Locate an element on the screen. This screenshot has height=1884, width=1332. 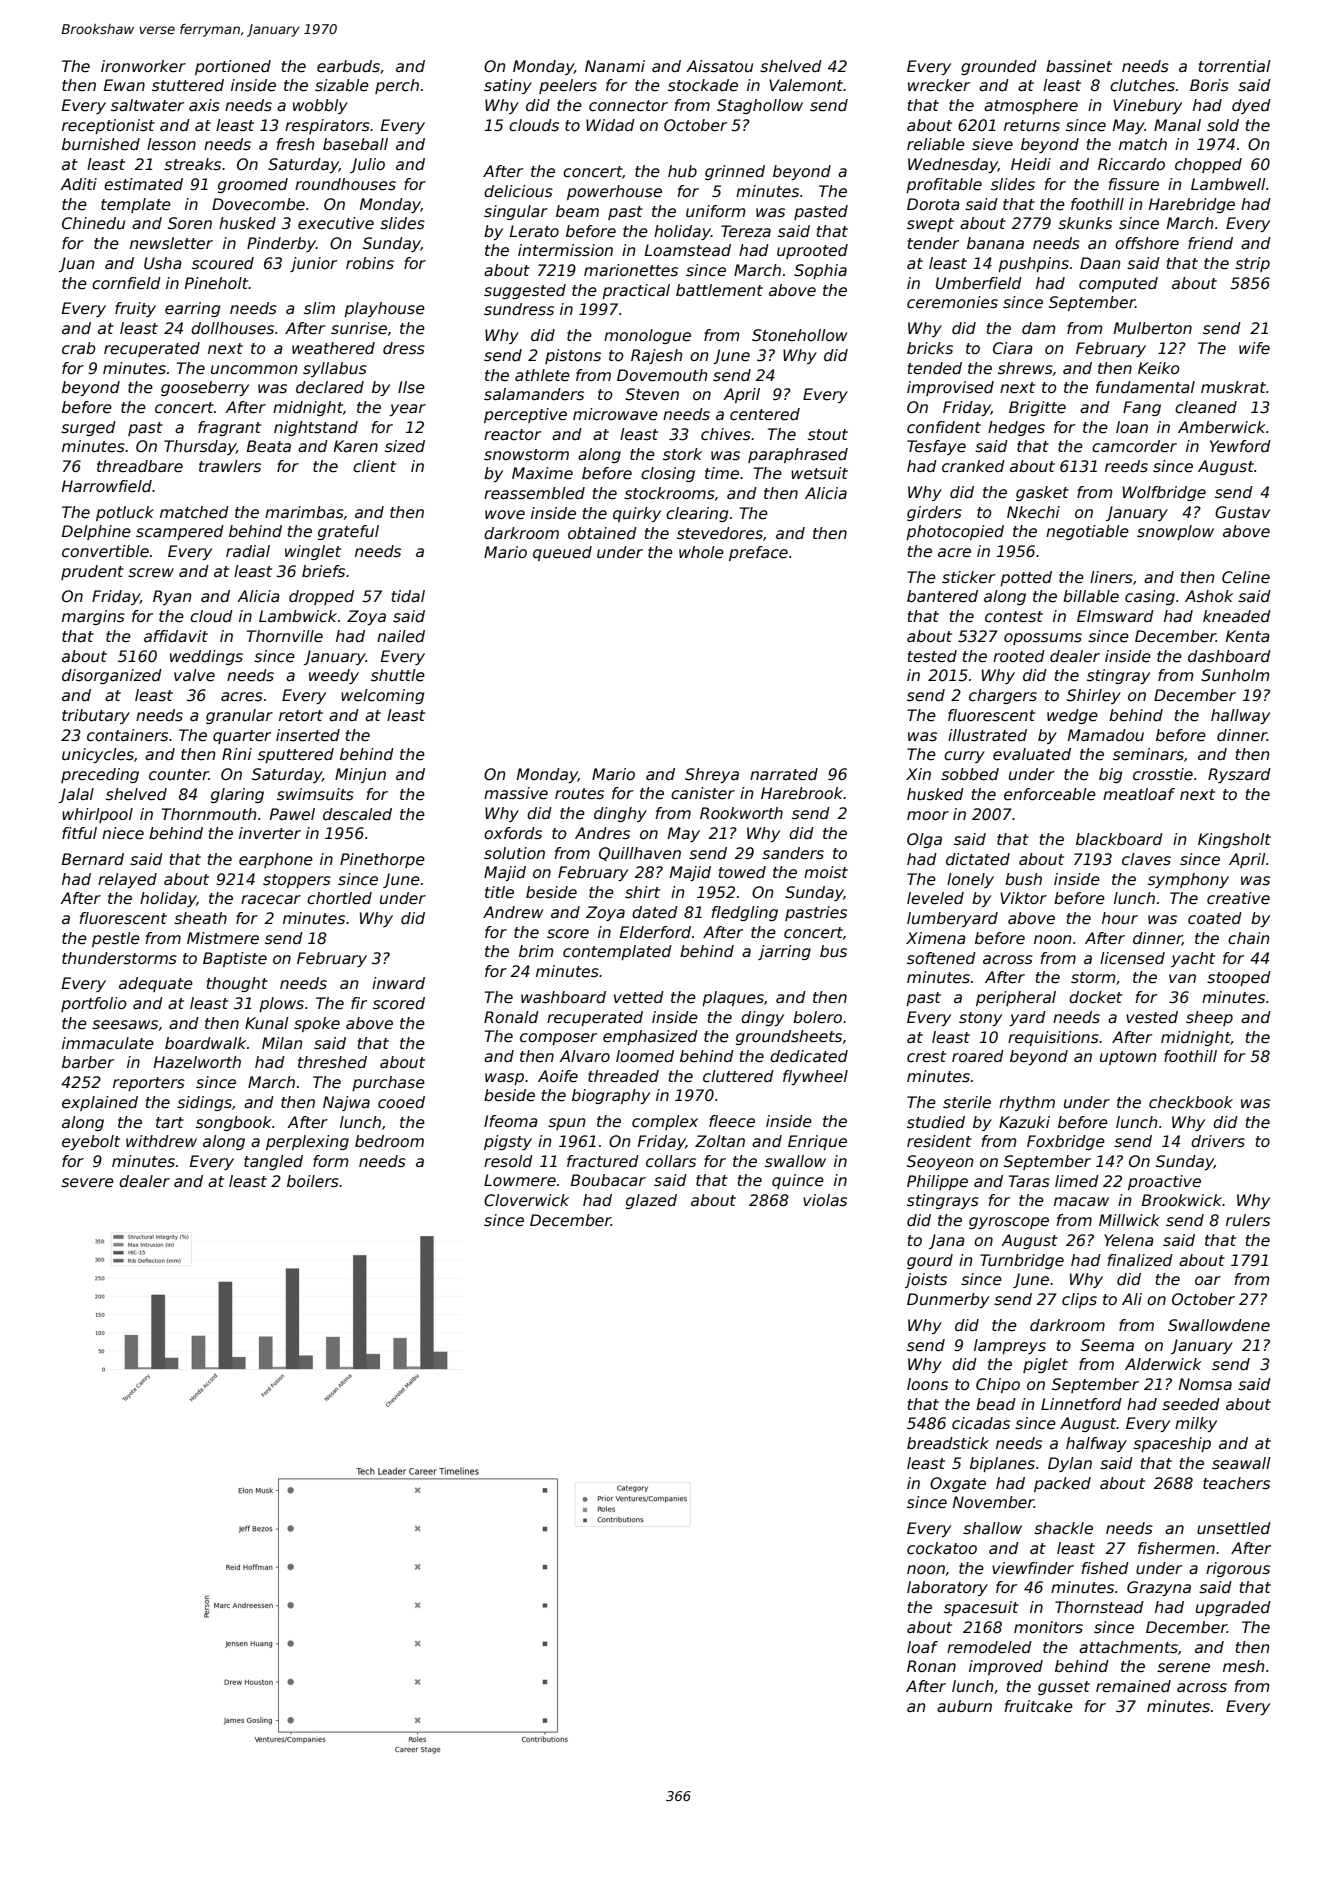
boilers is located at coordinates (313, 1181).
